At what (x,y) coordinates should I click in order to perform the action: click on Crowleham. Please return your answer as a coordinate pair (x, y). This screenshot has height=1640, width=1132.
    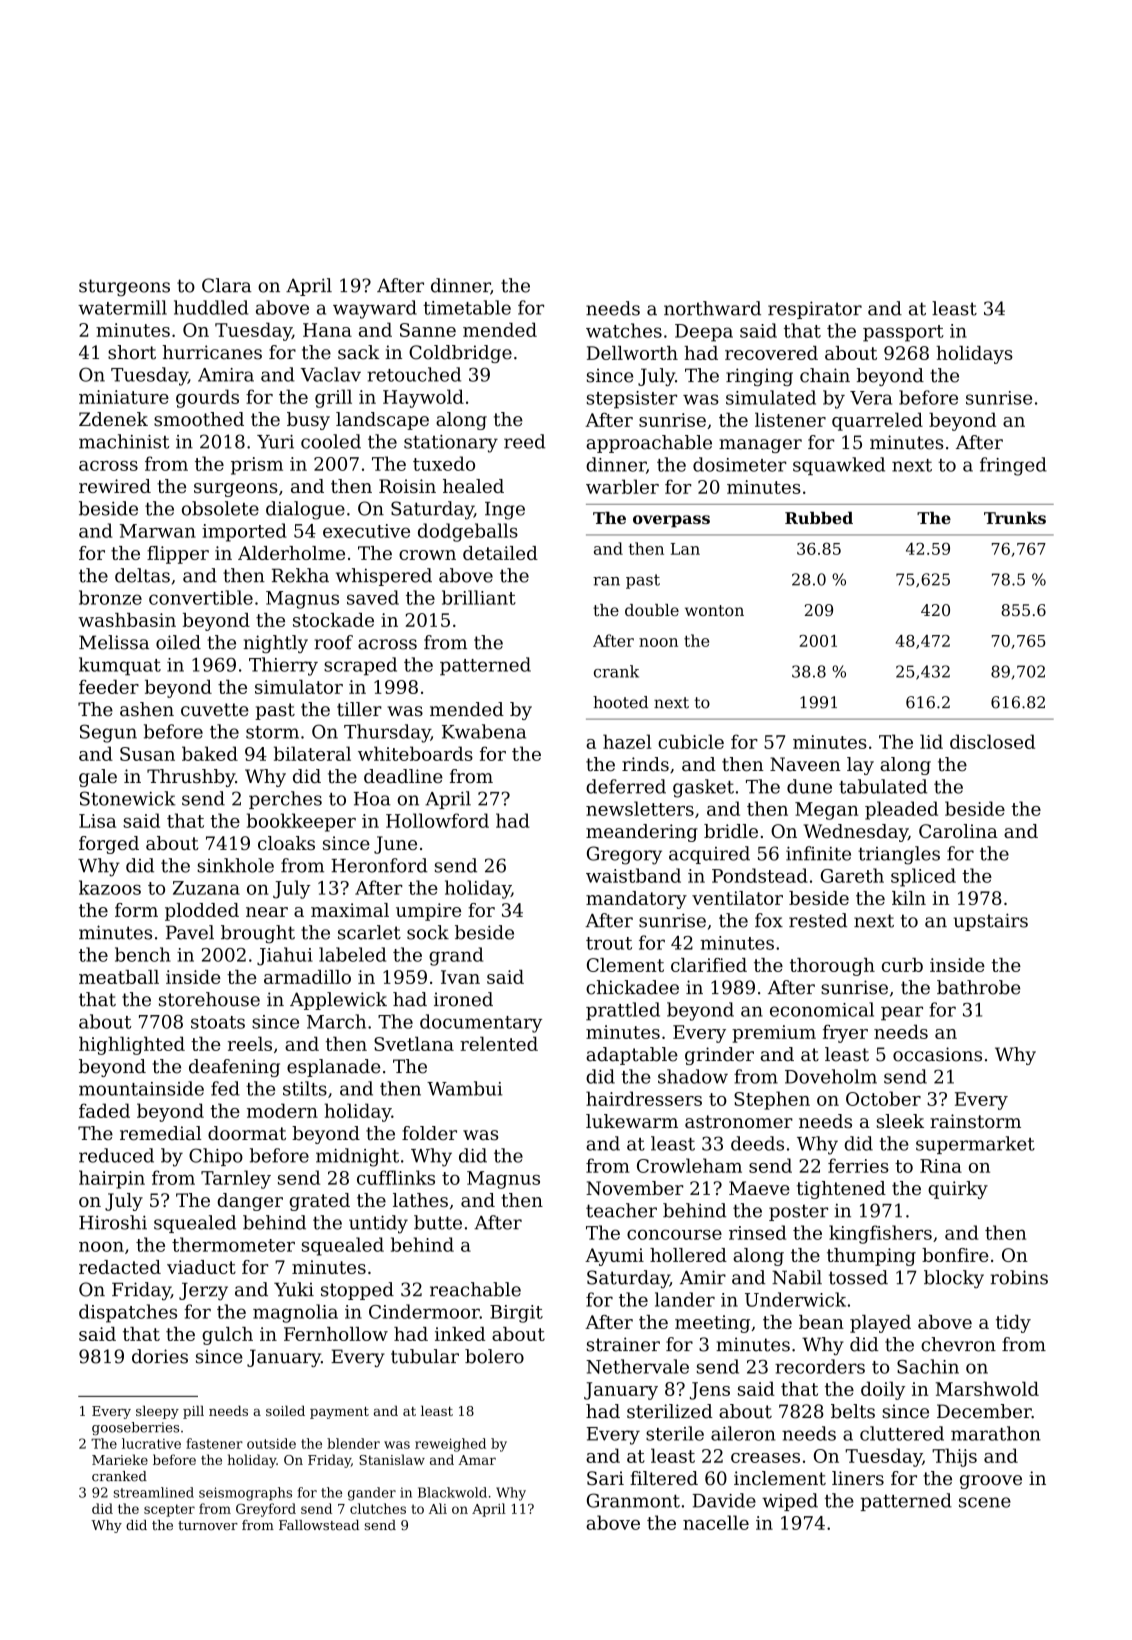
    Looking at the image, I should click on (689, 1165).
